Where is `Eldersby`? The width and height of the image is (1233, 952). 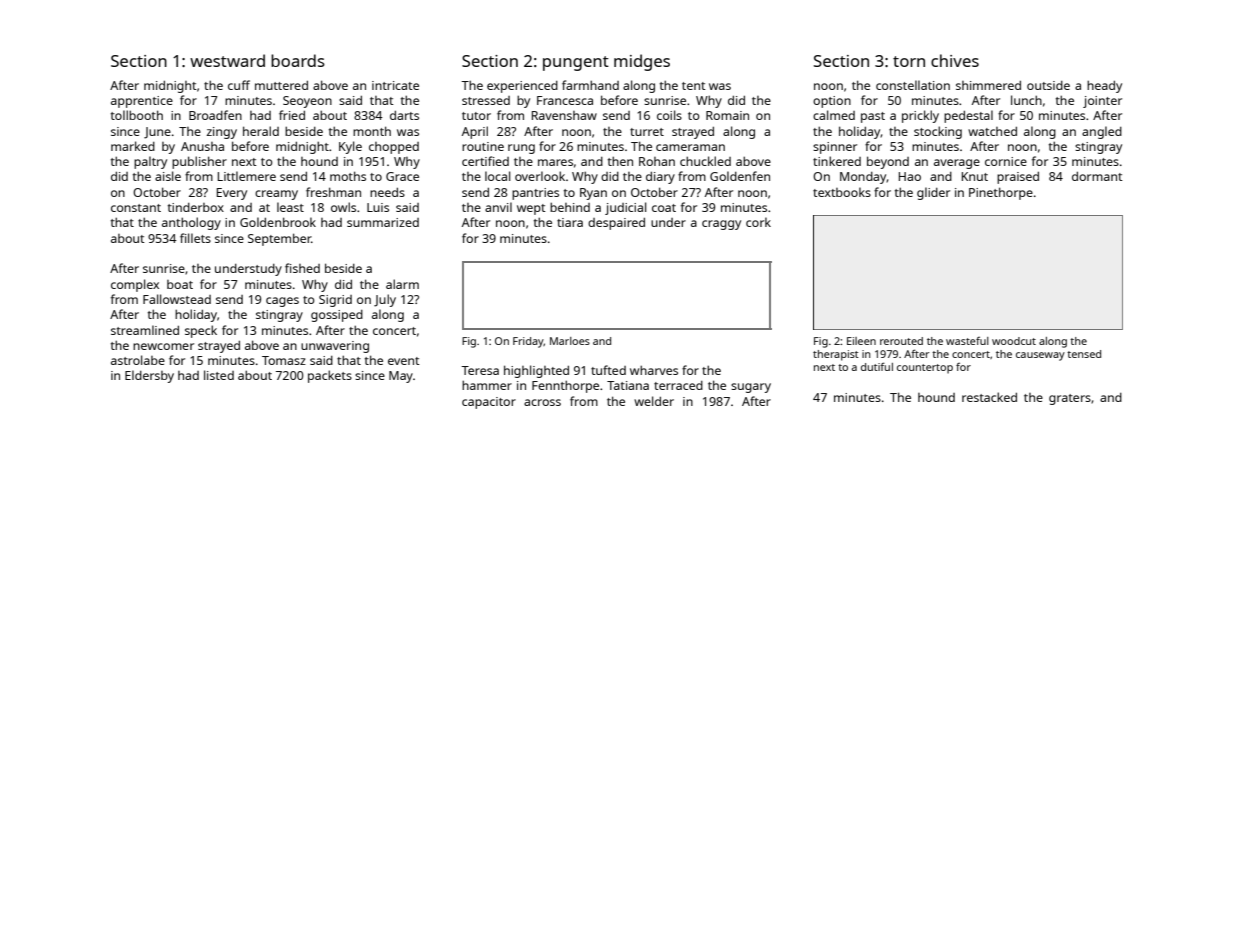
Eldersby is located at coordinates (149, 376).
